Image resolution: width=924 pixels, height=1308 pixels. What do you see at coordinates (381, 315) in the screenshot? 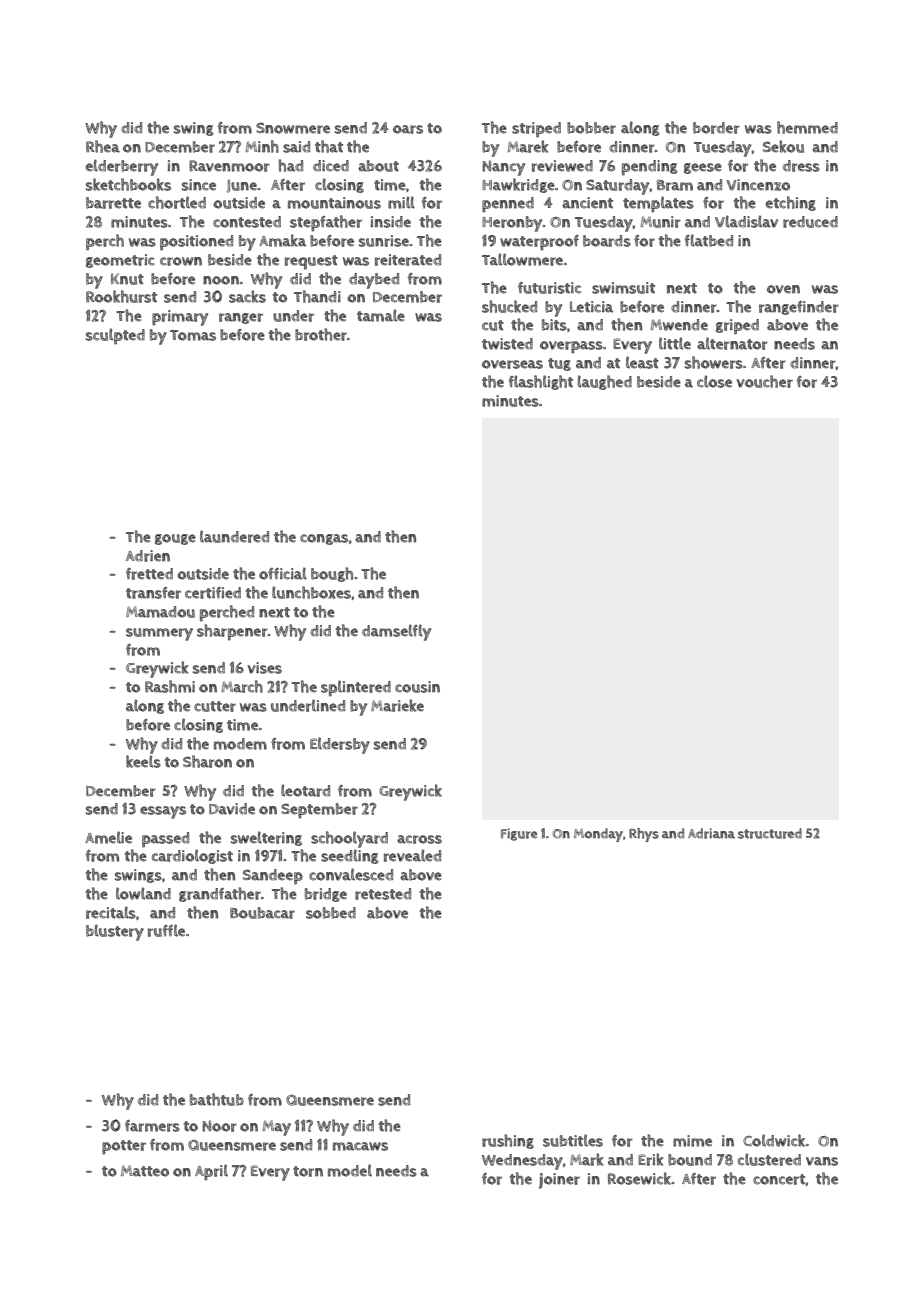
I see `tamale` at bounding box center [381, 315].
